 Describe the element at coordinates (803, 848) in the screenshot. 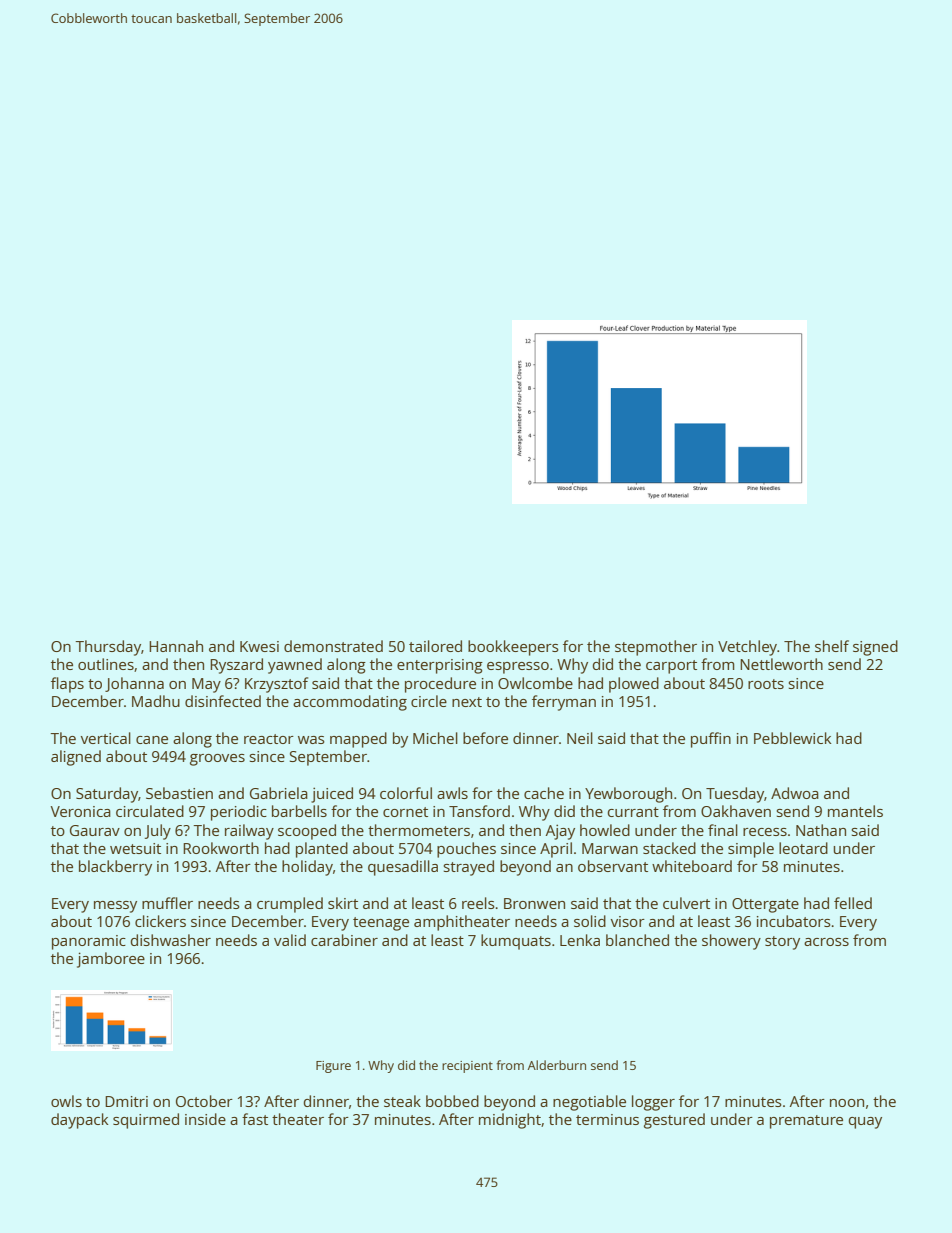

I see `leotard` at that location.
